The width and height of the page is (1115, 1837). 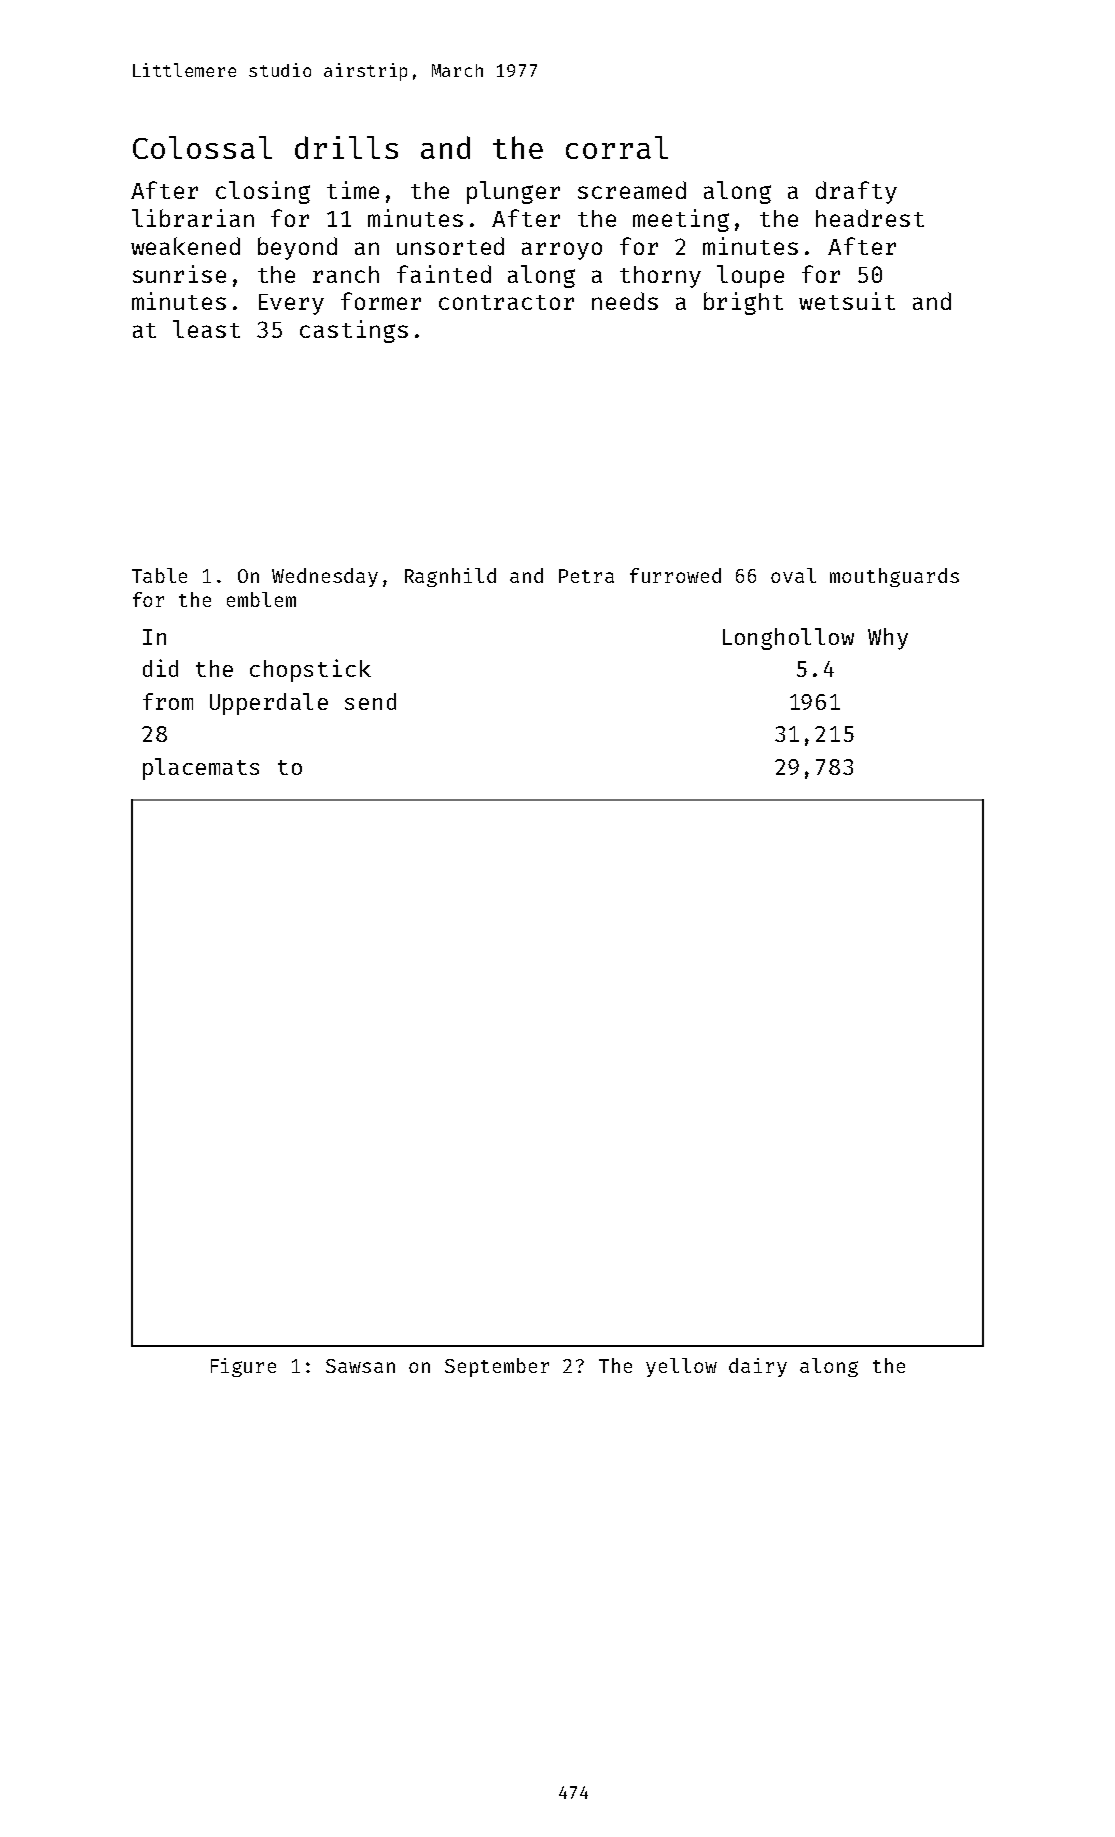 What do you see at coordinates (743, 303) in the page?
I see `bright` at bounding box center [743, 303].
